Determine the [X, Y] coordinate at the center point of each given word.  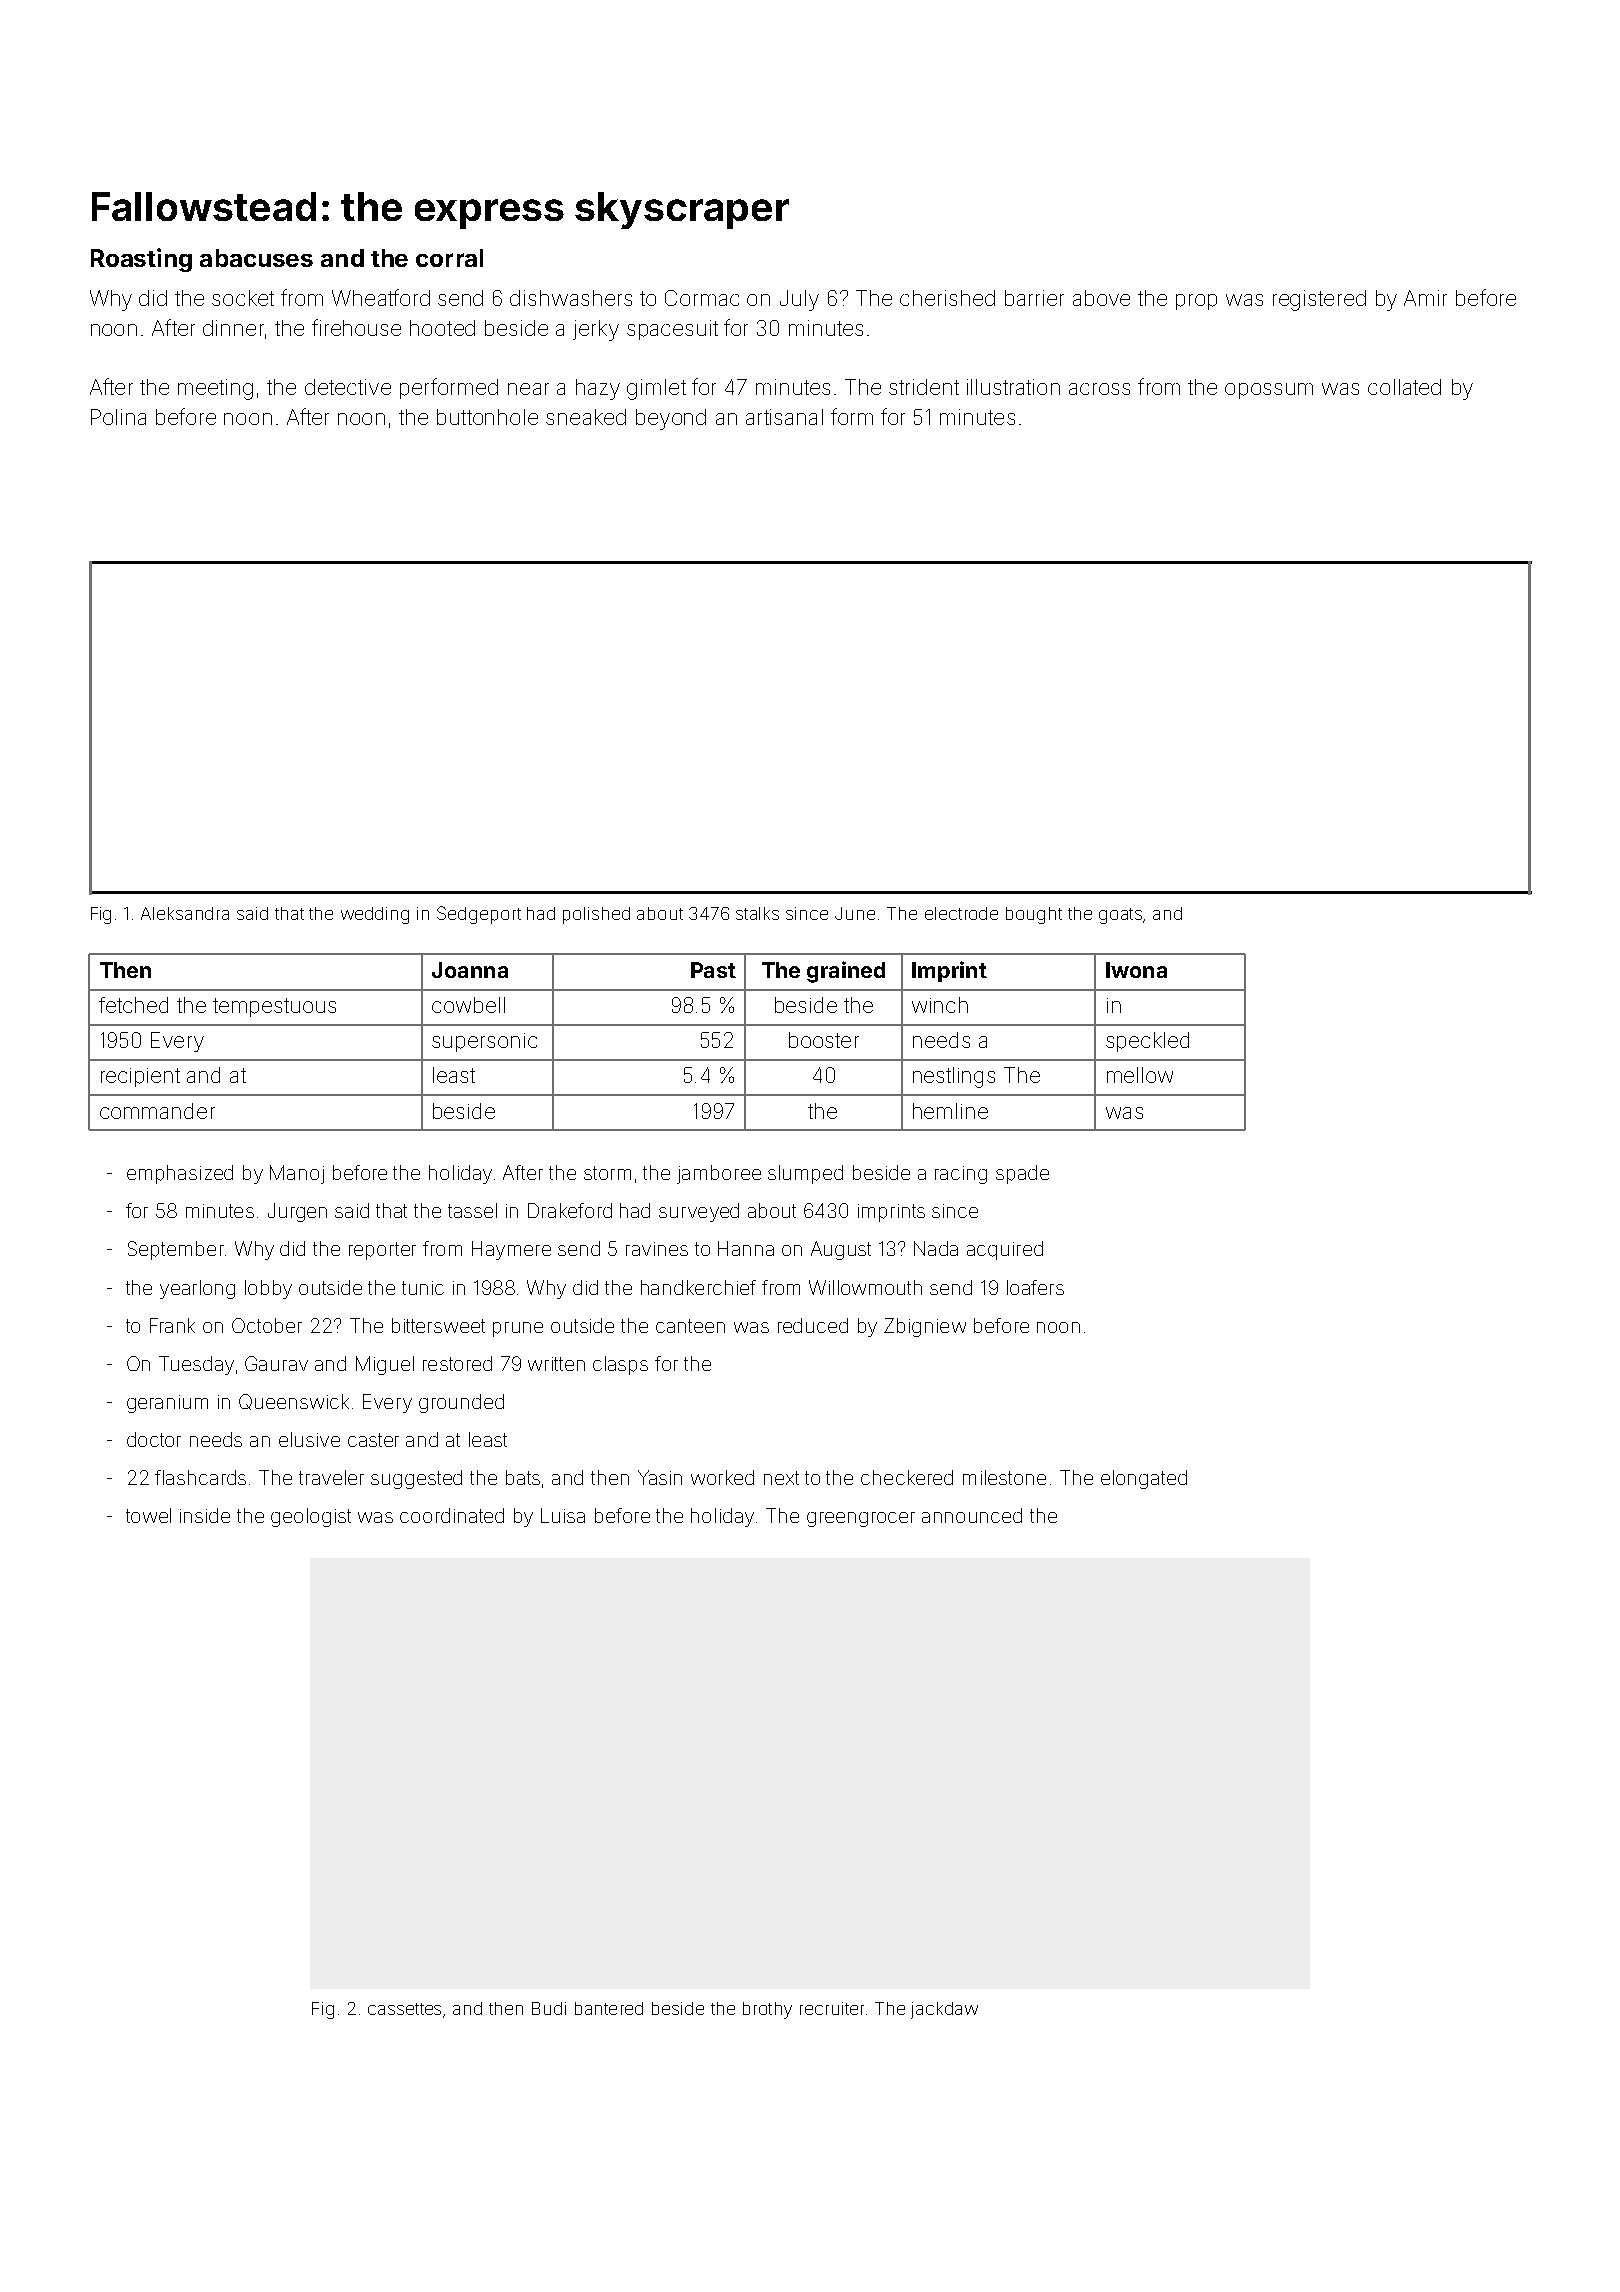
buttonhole [487, 417]
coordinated [452, 1515]
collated [1404, 387]
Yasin [660, 1477]
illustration [1013, 387]
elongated [1144, 1479]
